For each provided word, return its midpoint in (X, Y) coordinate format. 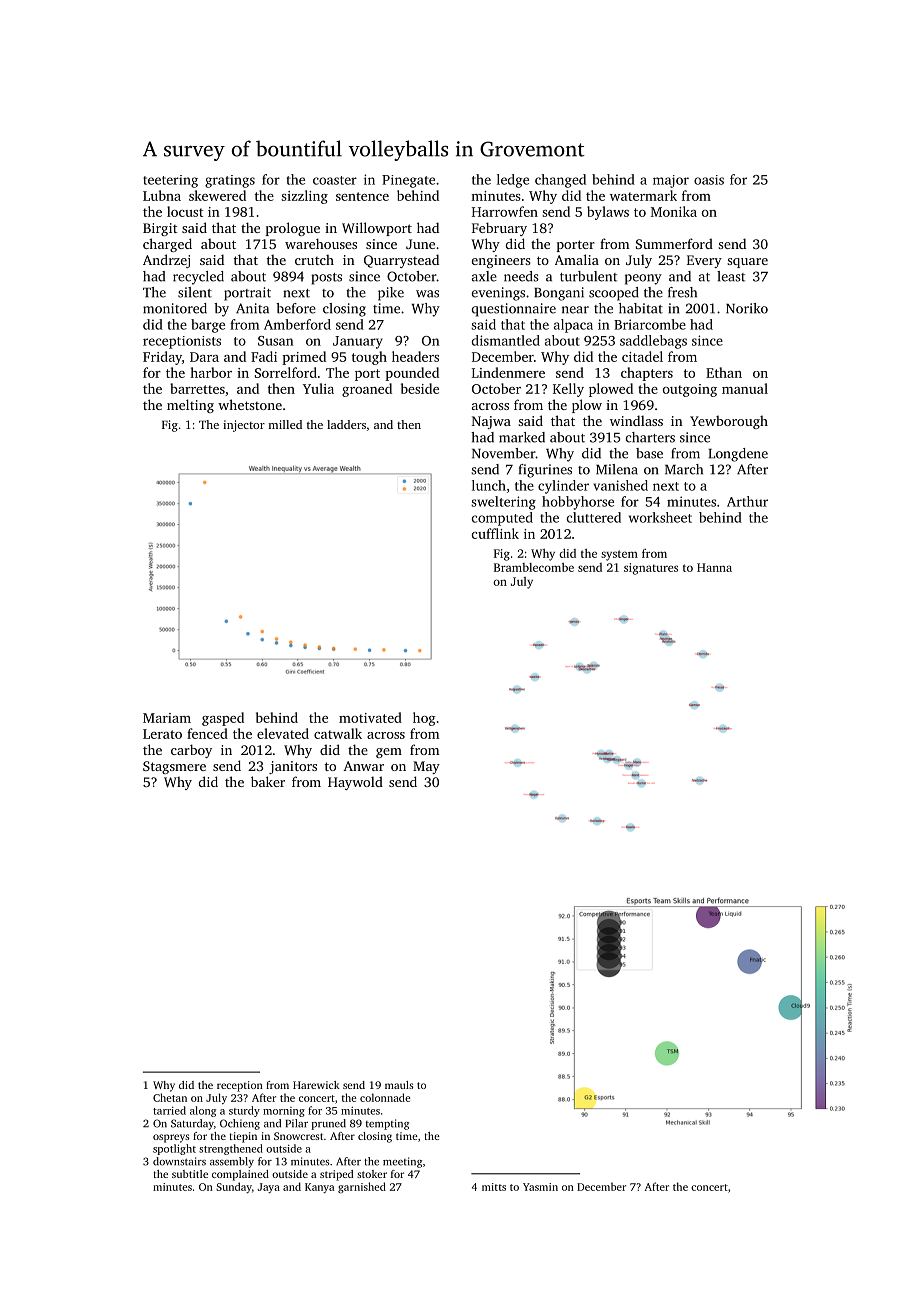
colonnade (385, 1097)
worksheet (660, 517)
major (671, 181)
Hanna (714, 567)
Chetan (170, 1097)
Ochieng (240, 1124)
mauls (399, 1085)
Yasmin (540, 1187)
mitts (494, 1187)
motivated (370, 717)
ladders (346, 424)
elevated (283, 733)
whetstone (250, 404)
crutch (314, 260)
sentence (362, 196)
